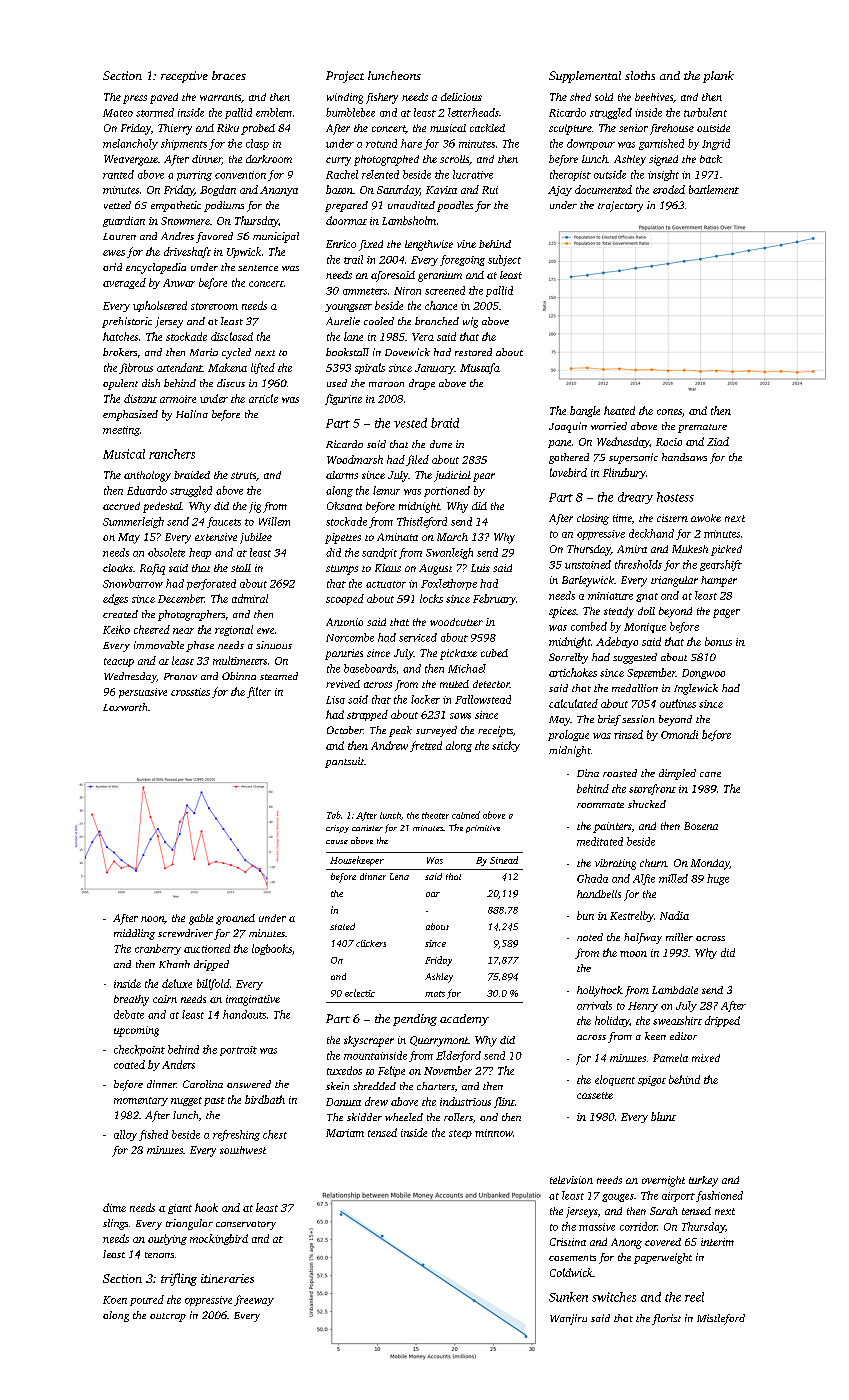 This page has width=849, height=1400. I want to click on premature, so click(702, 428).
